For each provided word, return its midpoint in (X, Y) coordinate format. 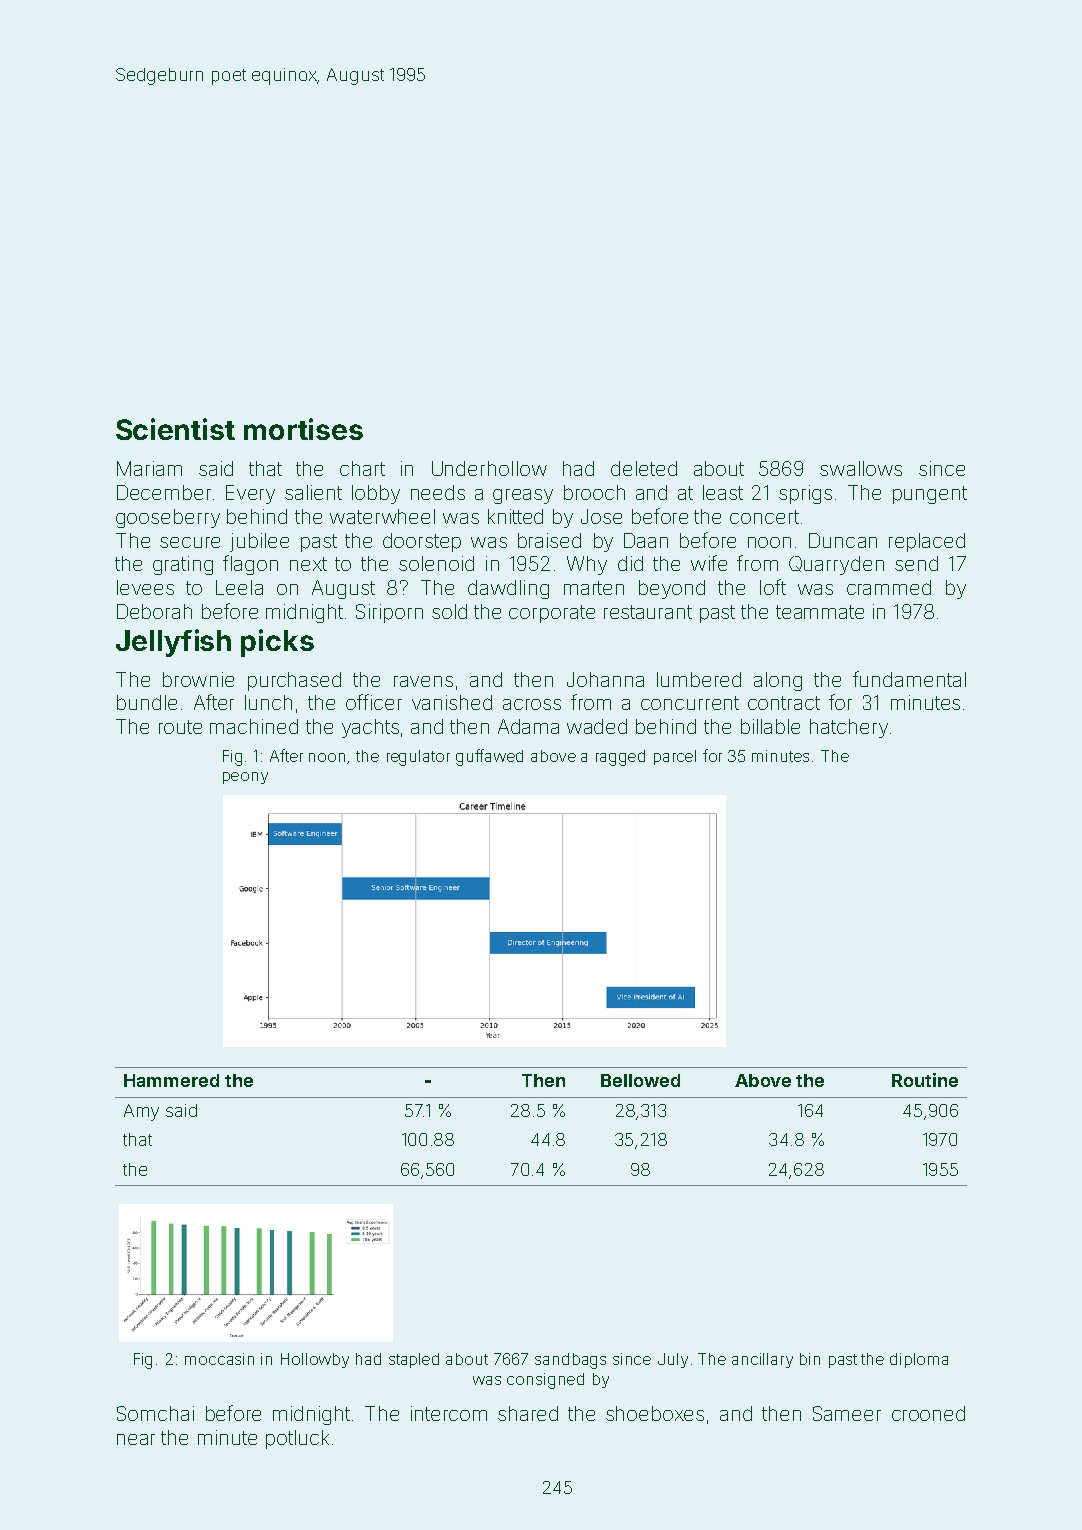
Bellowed (640, 1080)
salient (313, 492)
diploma (919, 1360)
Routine (925, 1080)
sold (449, 611)
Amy (141, 1112)
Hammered (171, 1080)
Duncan (843, 540)
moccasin (219, 1359)
